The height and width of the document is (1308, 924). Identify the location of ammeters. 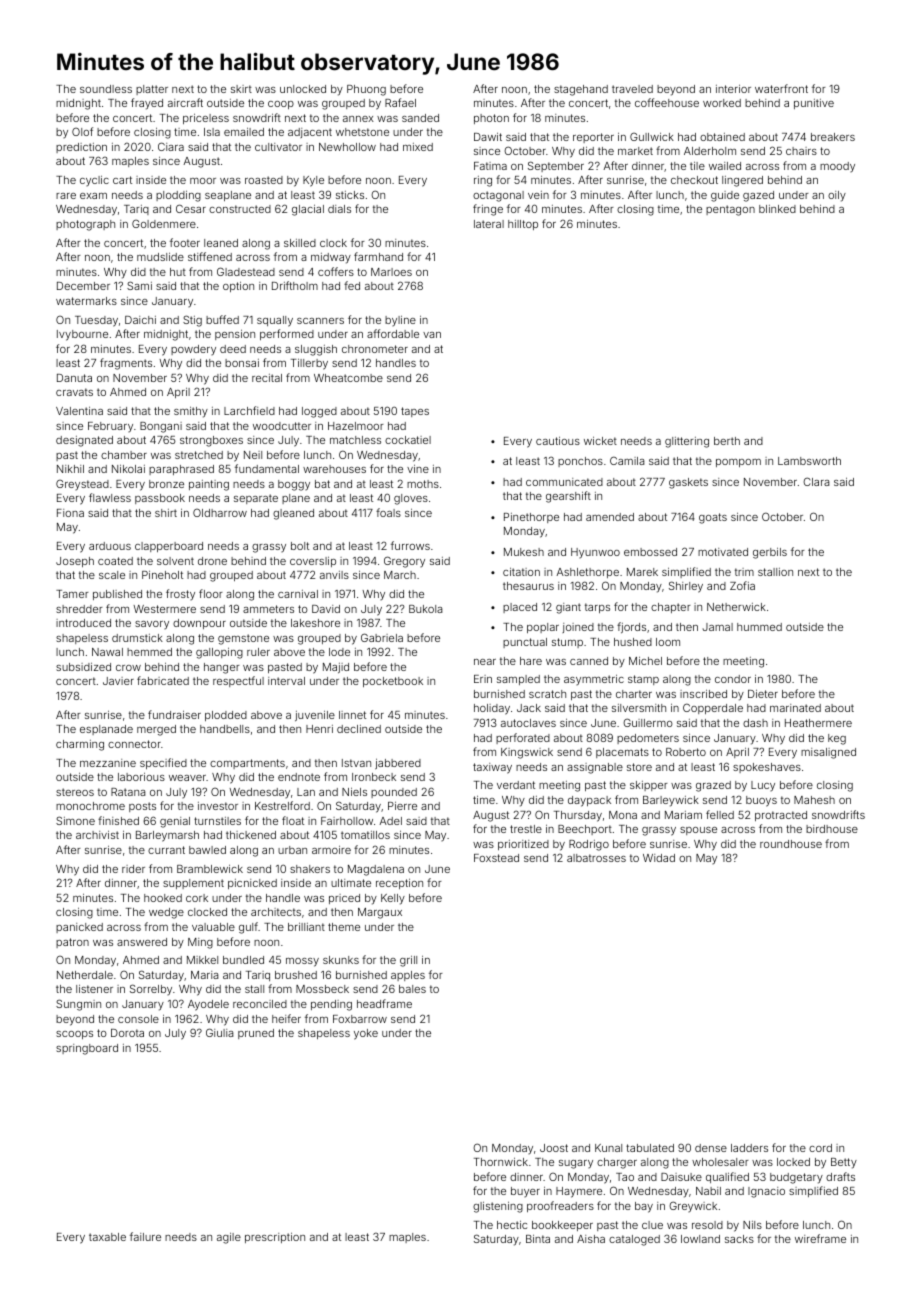
(268, 609).
